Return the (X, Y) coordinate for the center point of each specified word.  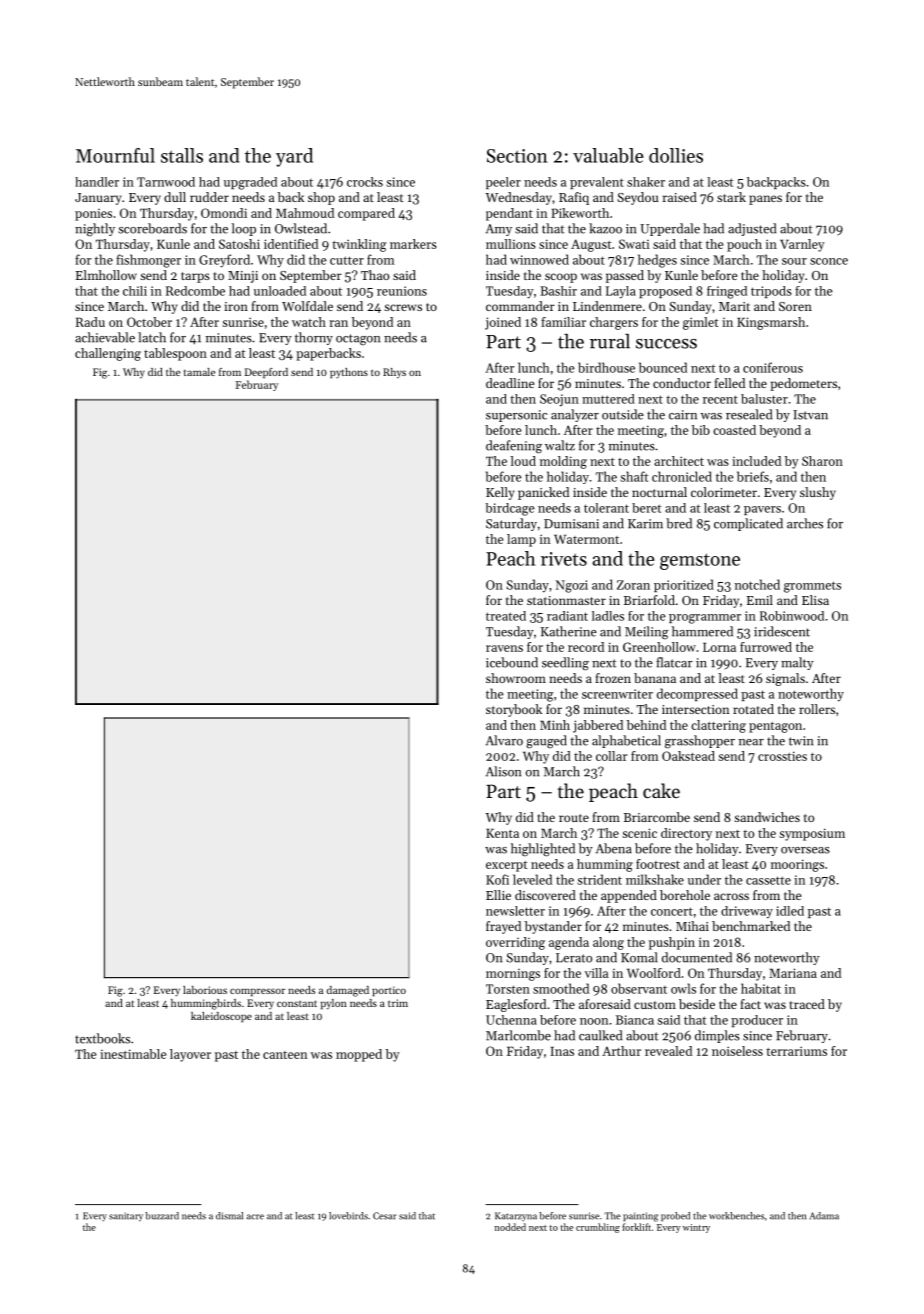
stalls (182, 155)
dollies (676, 155)
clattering (718, 726)
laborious (205, 990)
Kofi (497, 879)
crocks (365, 182)
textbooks (102, 1038)
